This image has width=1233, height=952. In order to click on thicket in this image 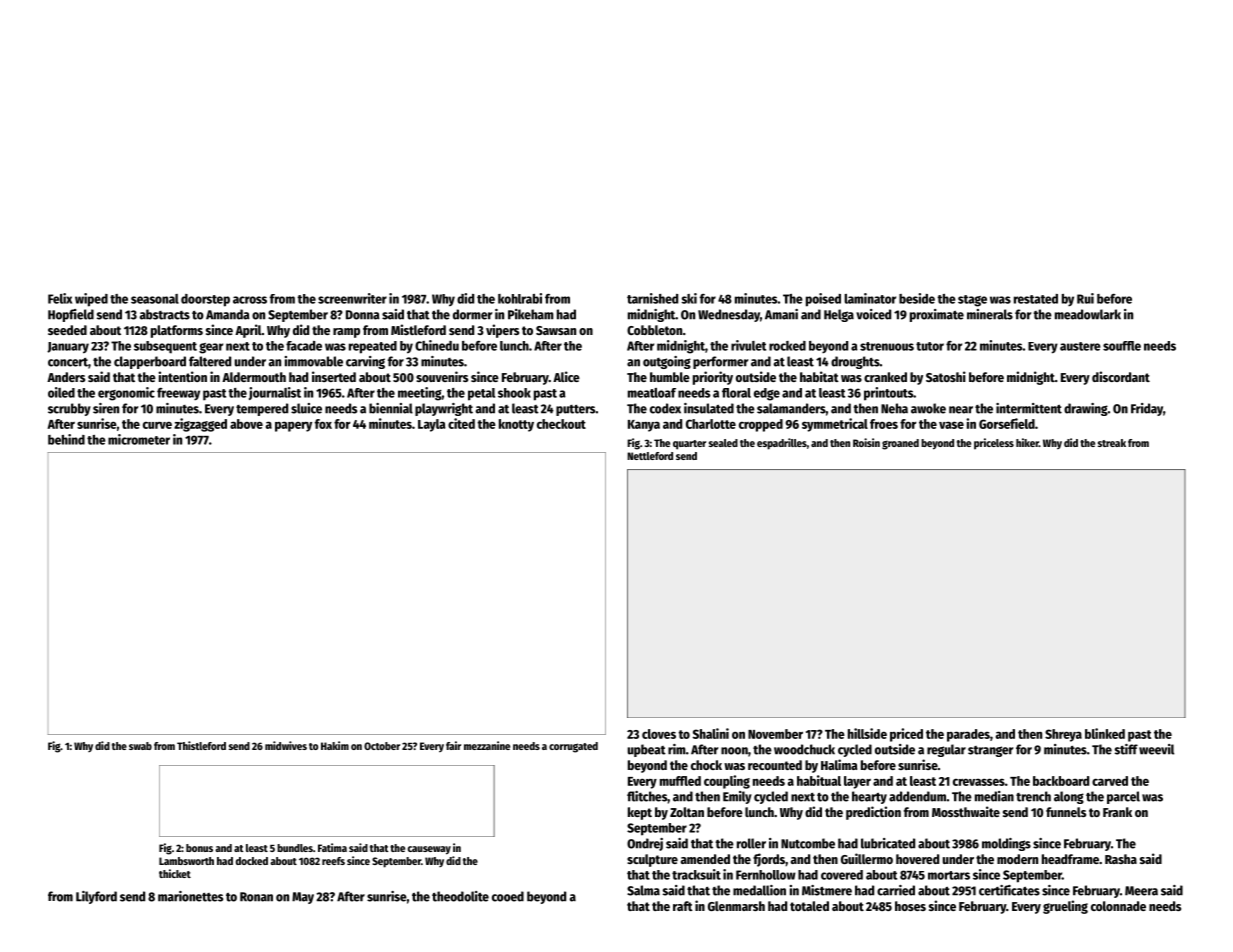, I will do `click(175, 873)`.
